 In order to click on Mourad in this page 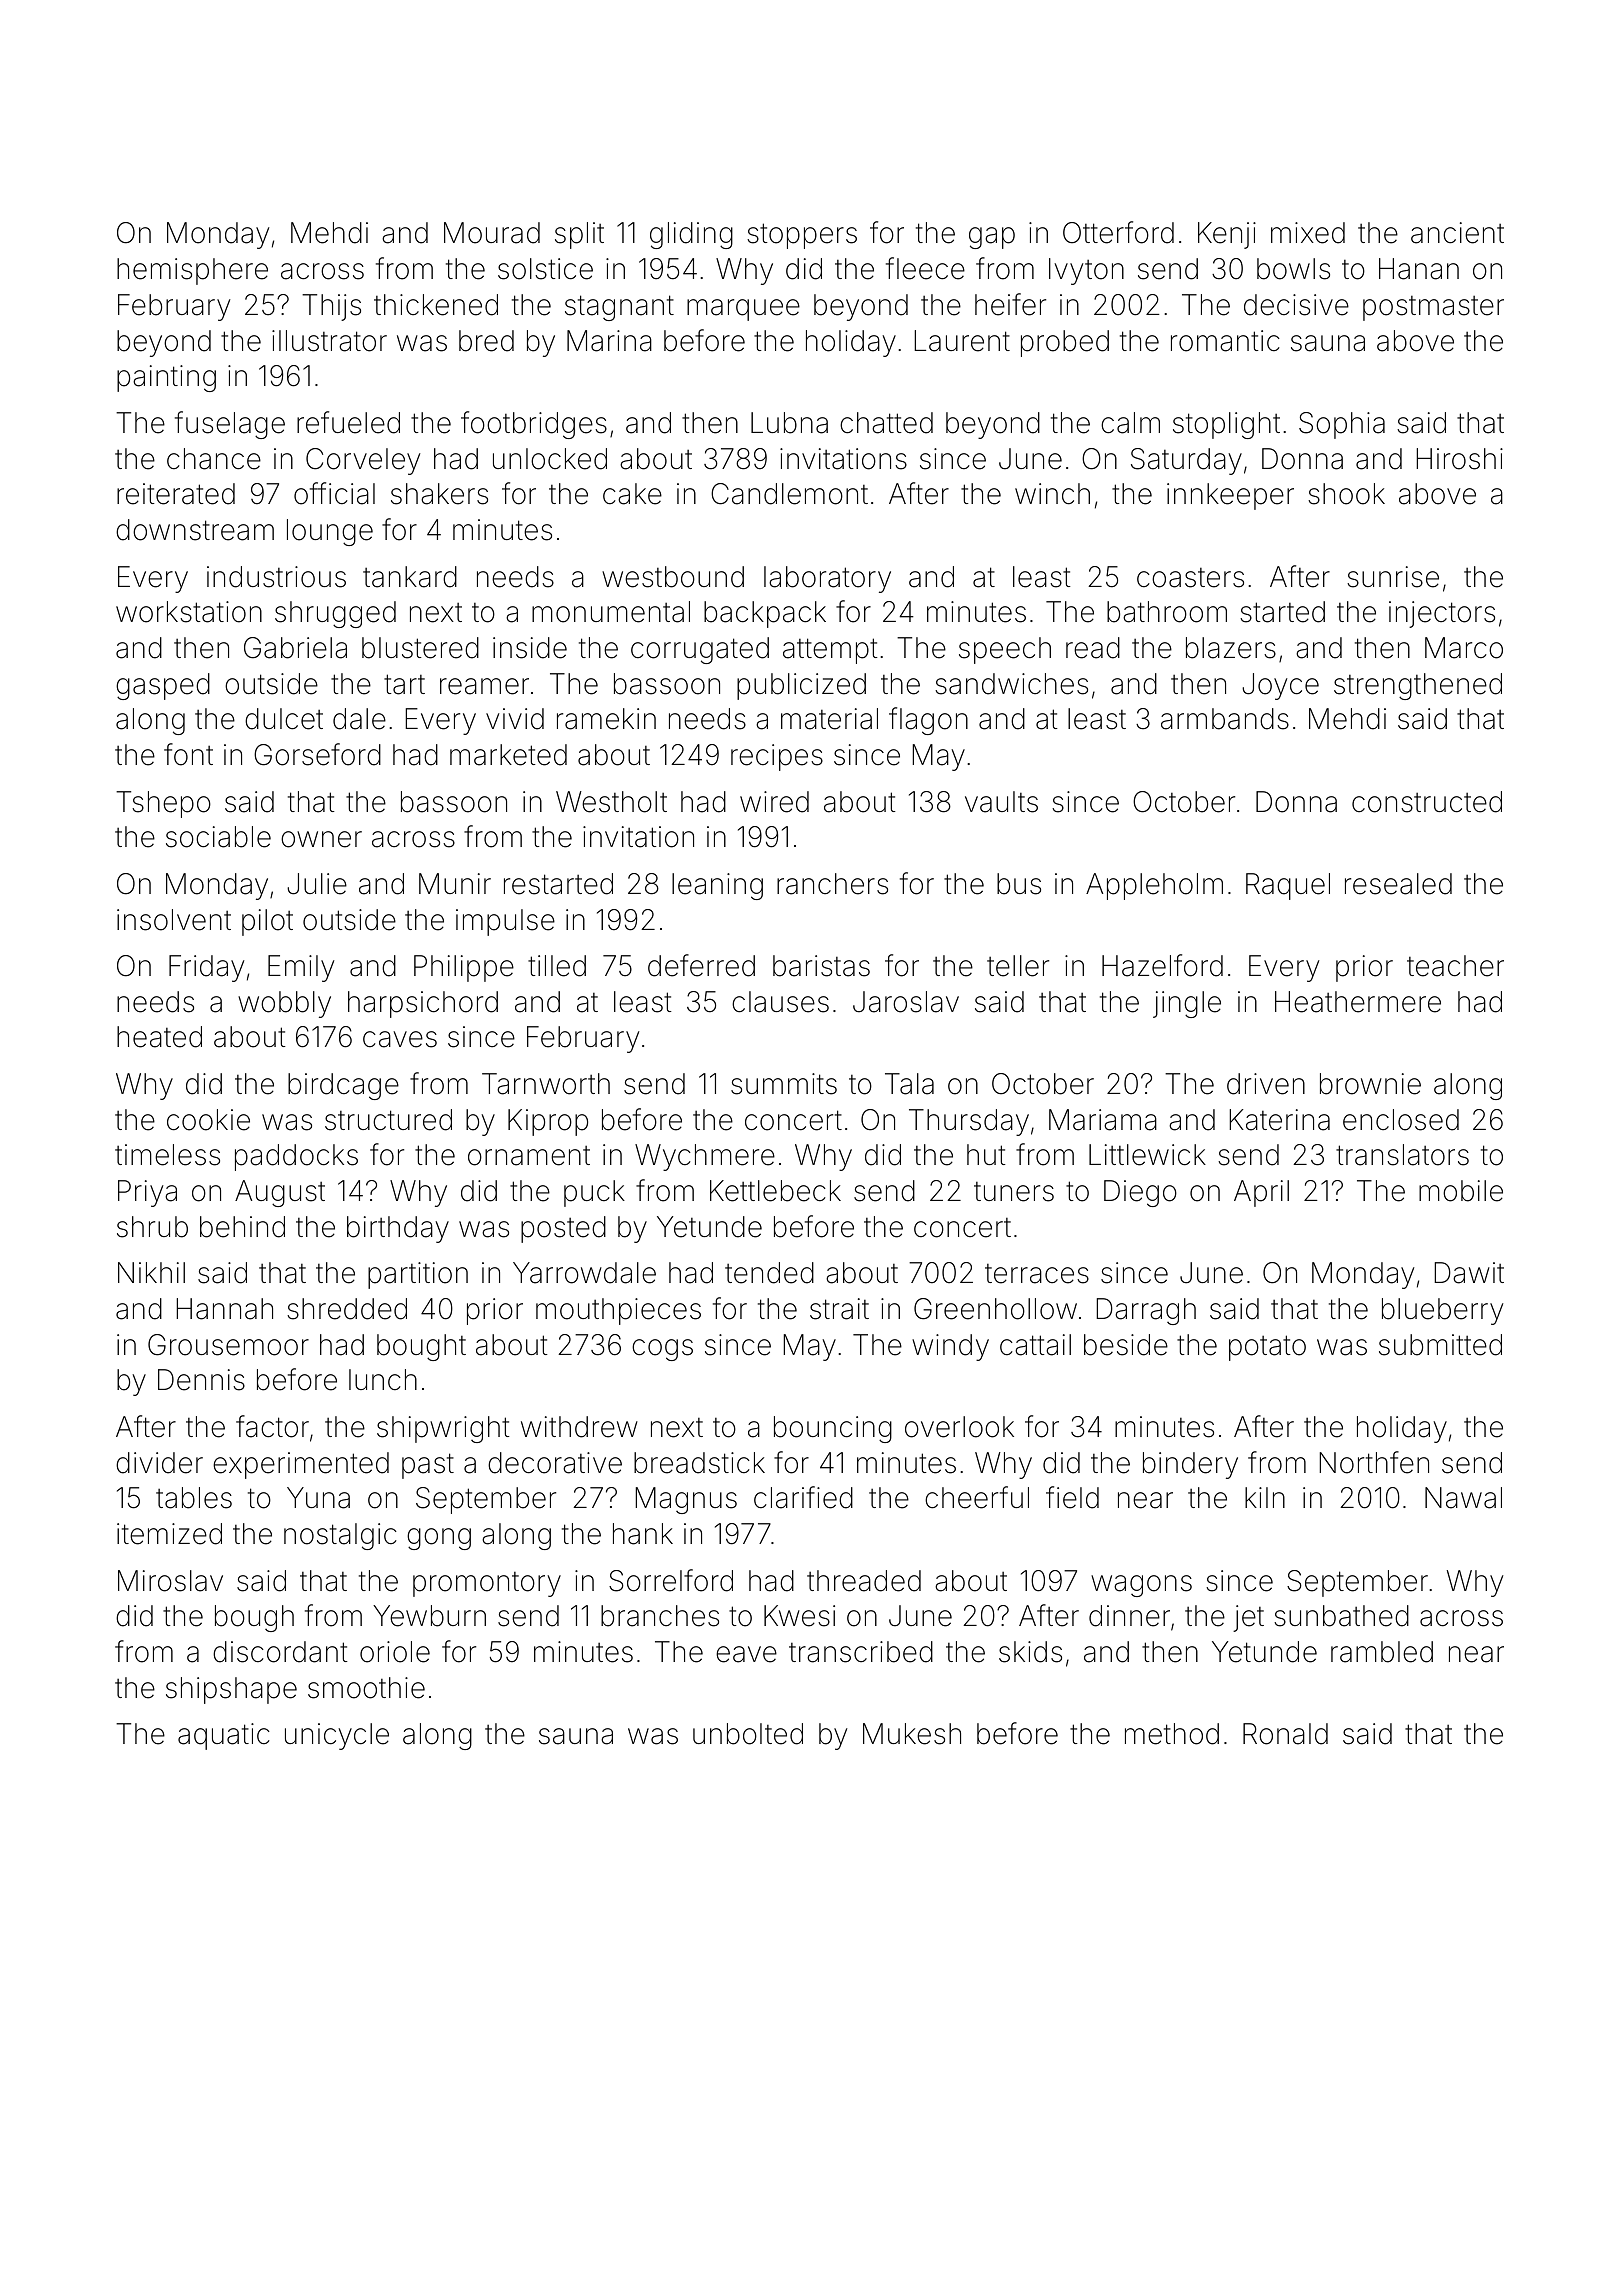, I will do `click(492, 233)`.
